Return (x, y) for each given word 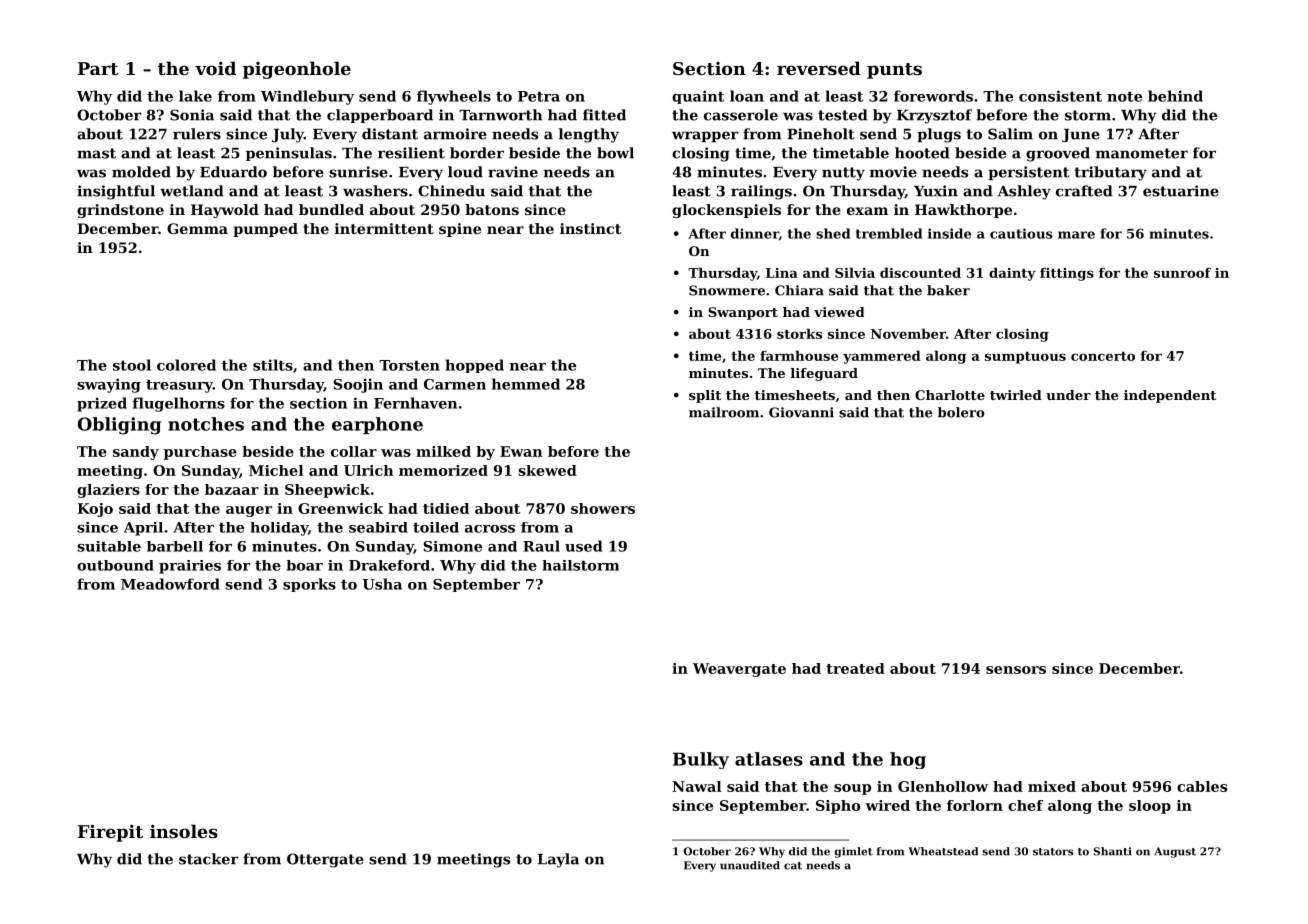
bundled (331, 209)
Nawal (697, 786)
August (1175, 852)
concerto (1103, 356)
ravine (513, 172)
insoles (184, 831)
